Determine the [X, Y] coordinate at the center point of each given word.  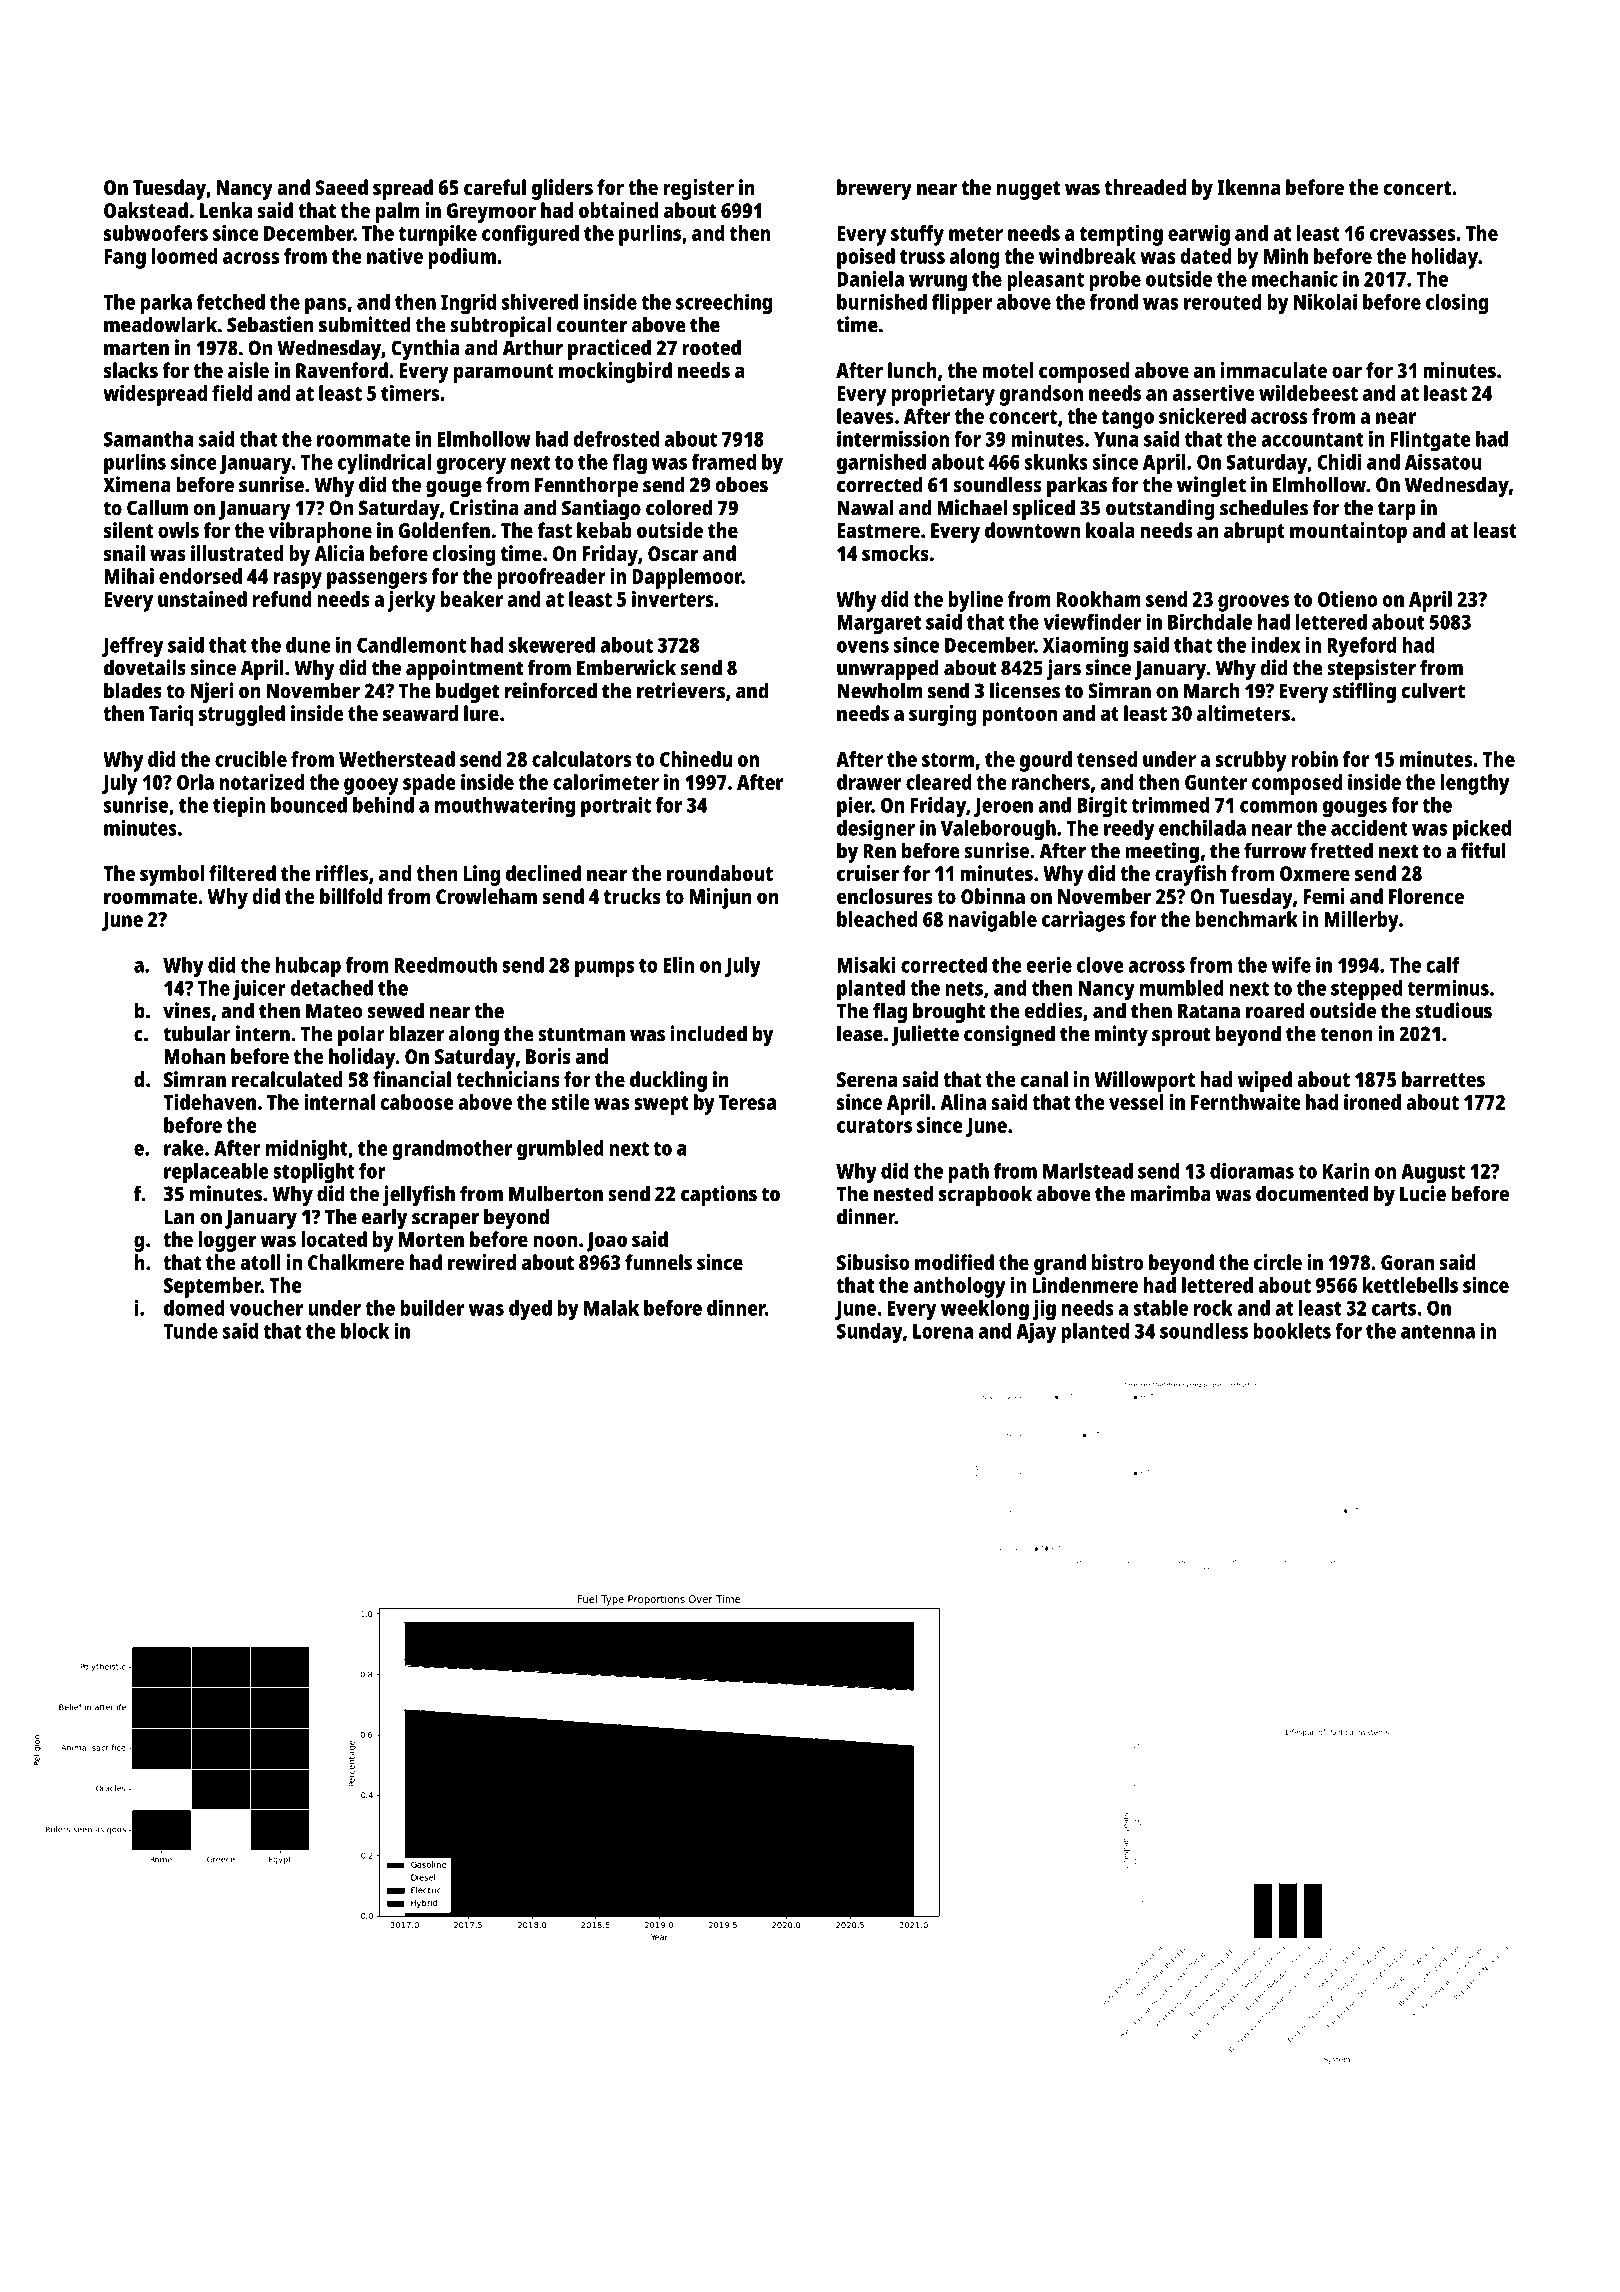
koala [1110, 530]
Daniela [870, 279]
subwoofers [156, 233]
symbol [172, 875]
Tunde [190, 1331]
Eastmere [878, 530]
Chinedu [696, 759]
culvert [1433, 690]
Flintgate [1431, 441]
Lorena [943, 1331]
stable [1161, 1308]
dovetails [145, 667]
